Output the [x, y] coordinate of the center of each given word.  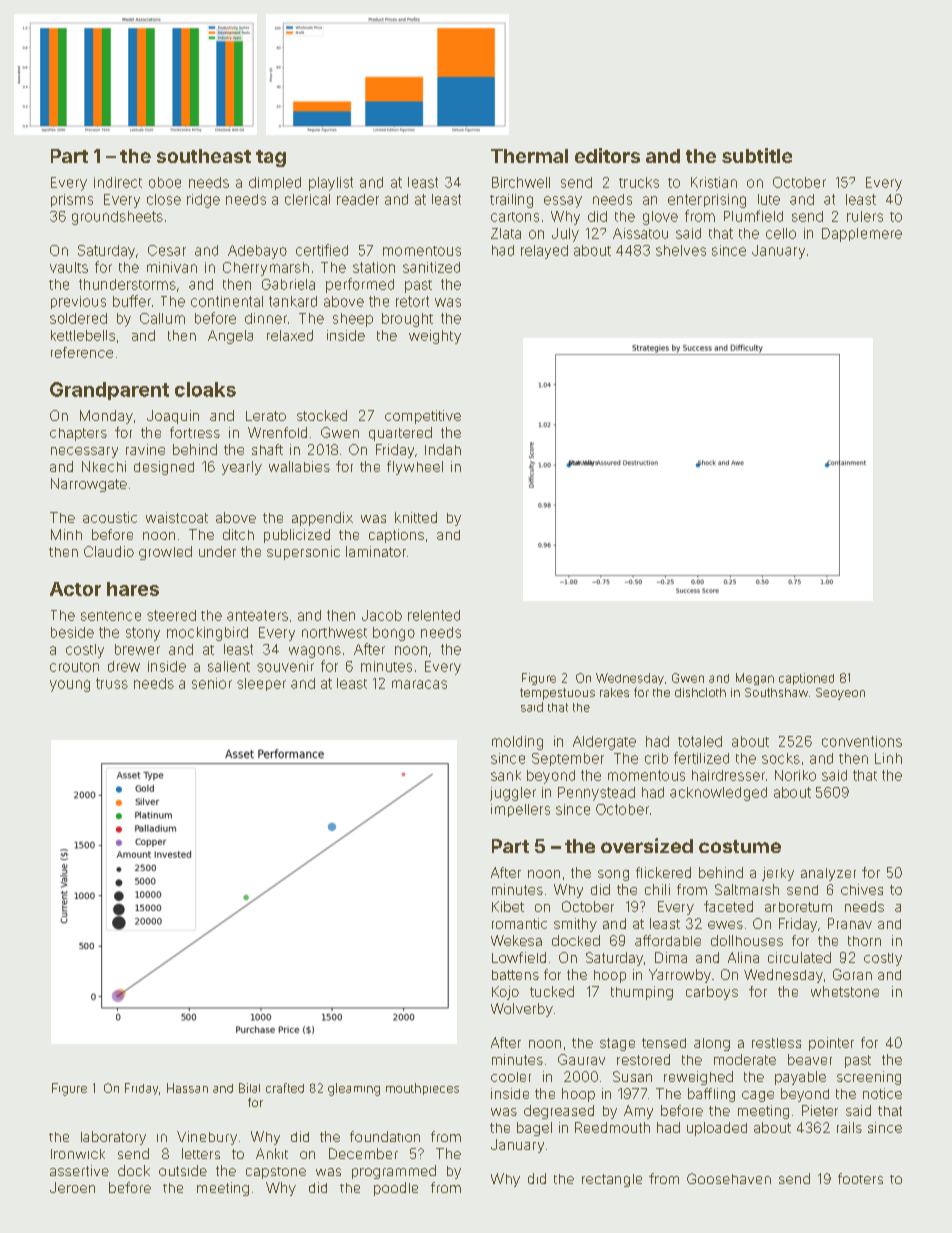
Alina [743, 957]
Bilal [249, 1088]
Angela [230, 337]
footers [860, 1178]
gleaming [354, 1089]
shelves [681, 250]
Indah [443, 449]
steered [171, 615]
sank [506, 775]
